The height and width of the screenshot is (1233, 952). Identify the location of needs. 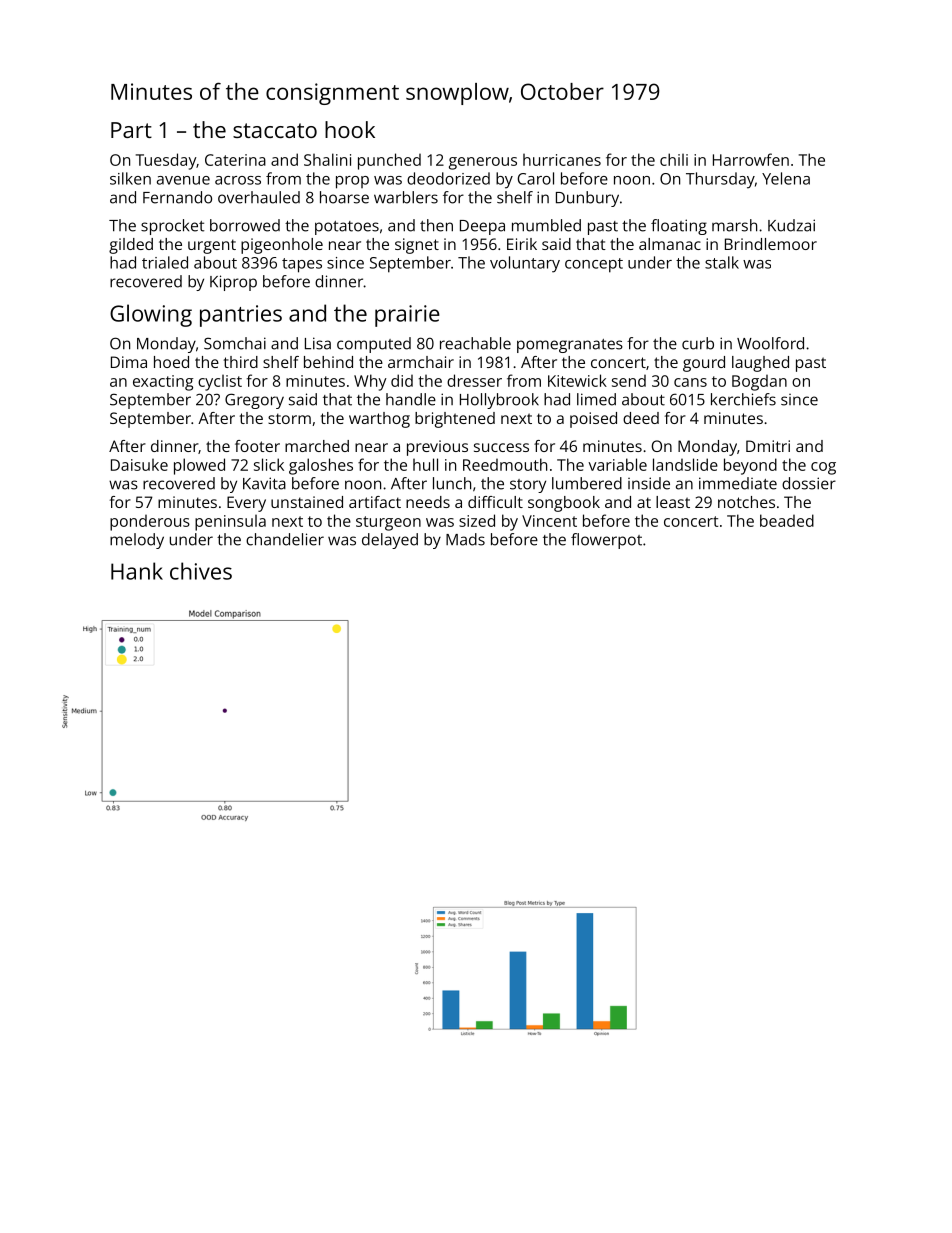
(428, 502).
